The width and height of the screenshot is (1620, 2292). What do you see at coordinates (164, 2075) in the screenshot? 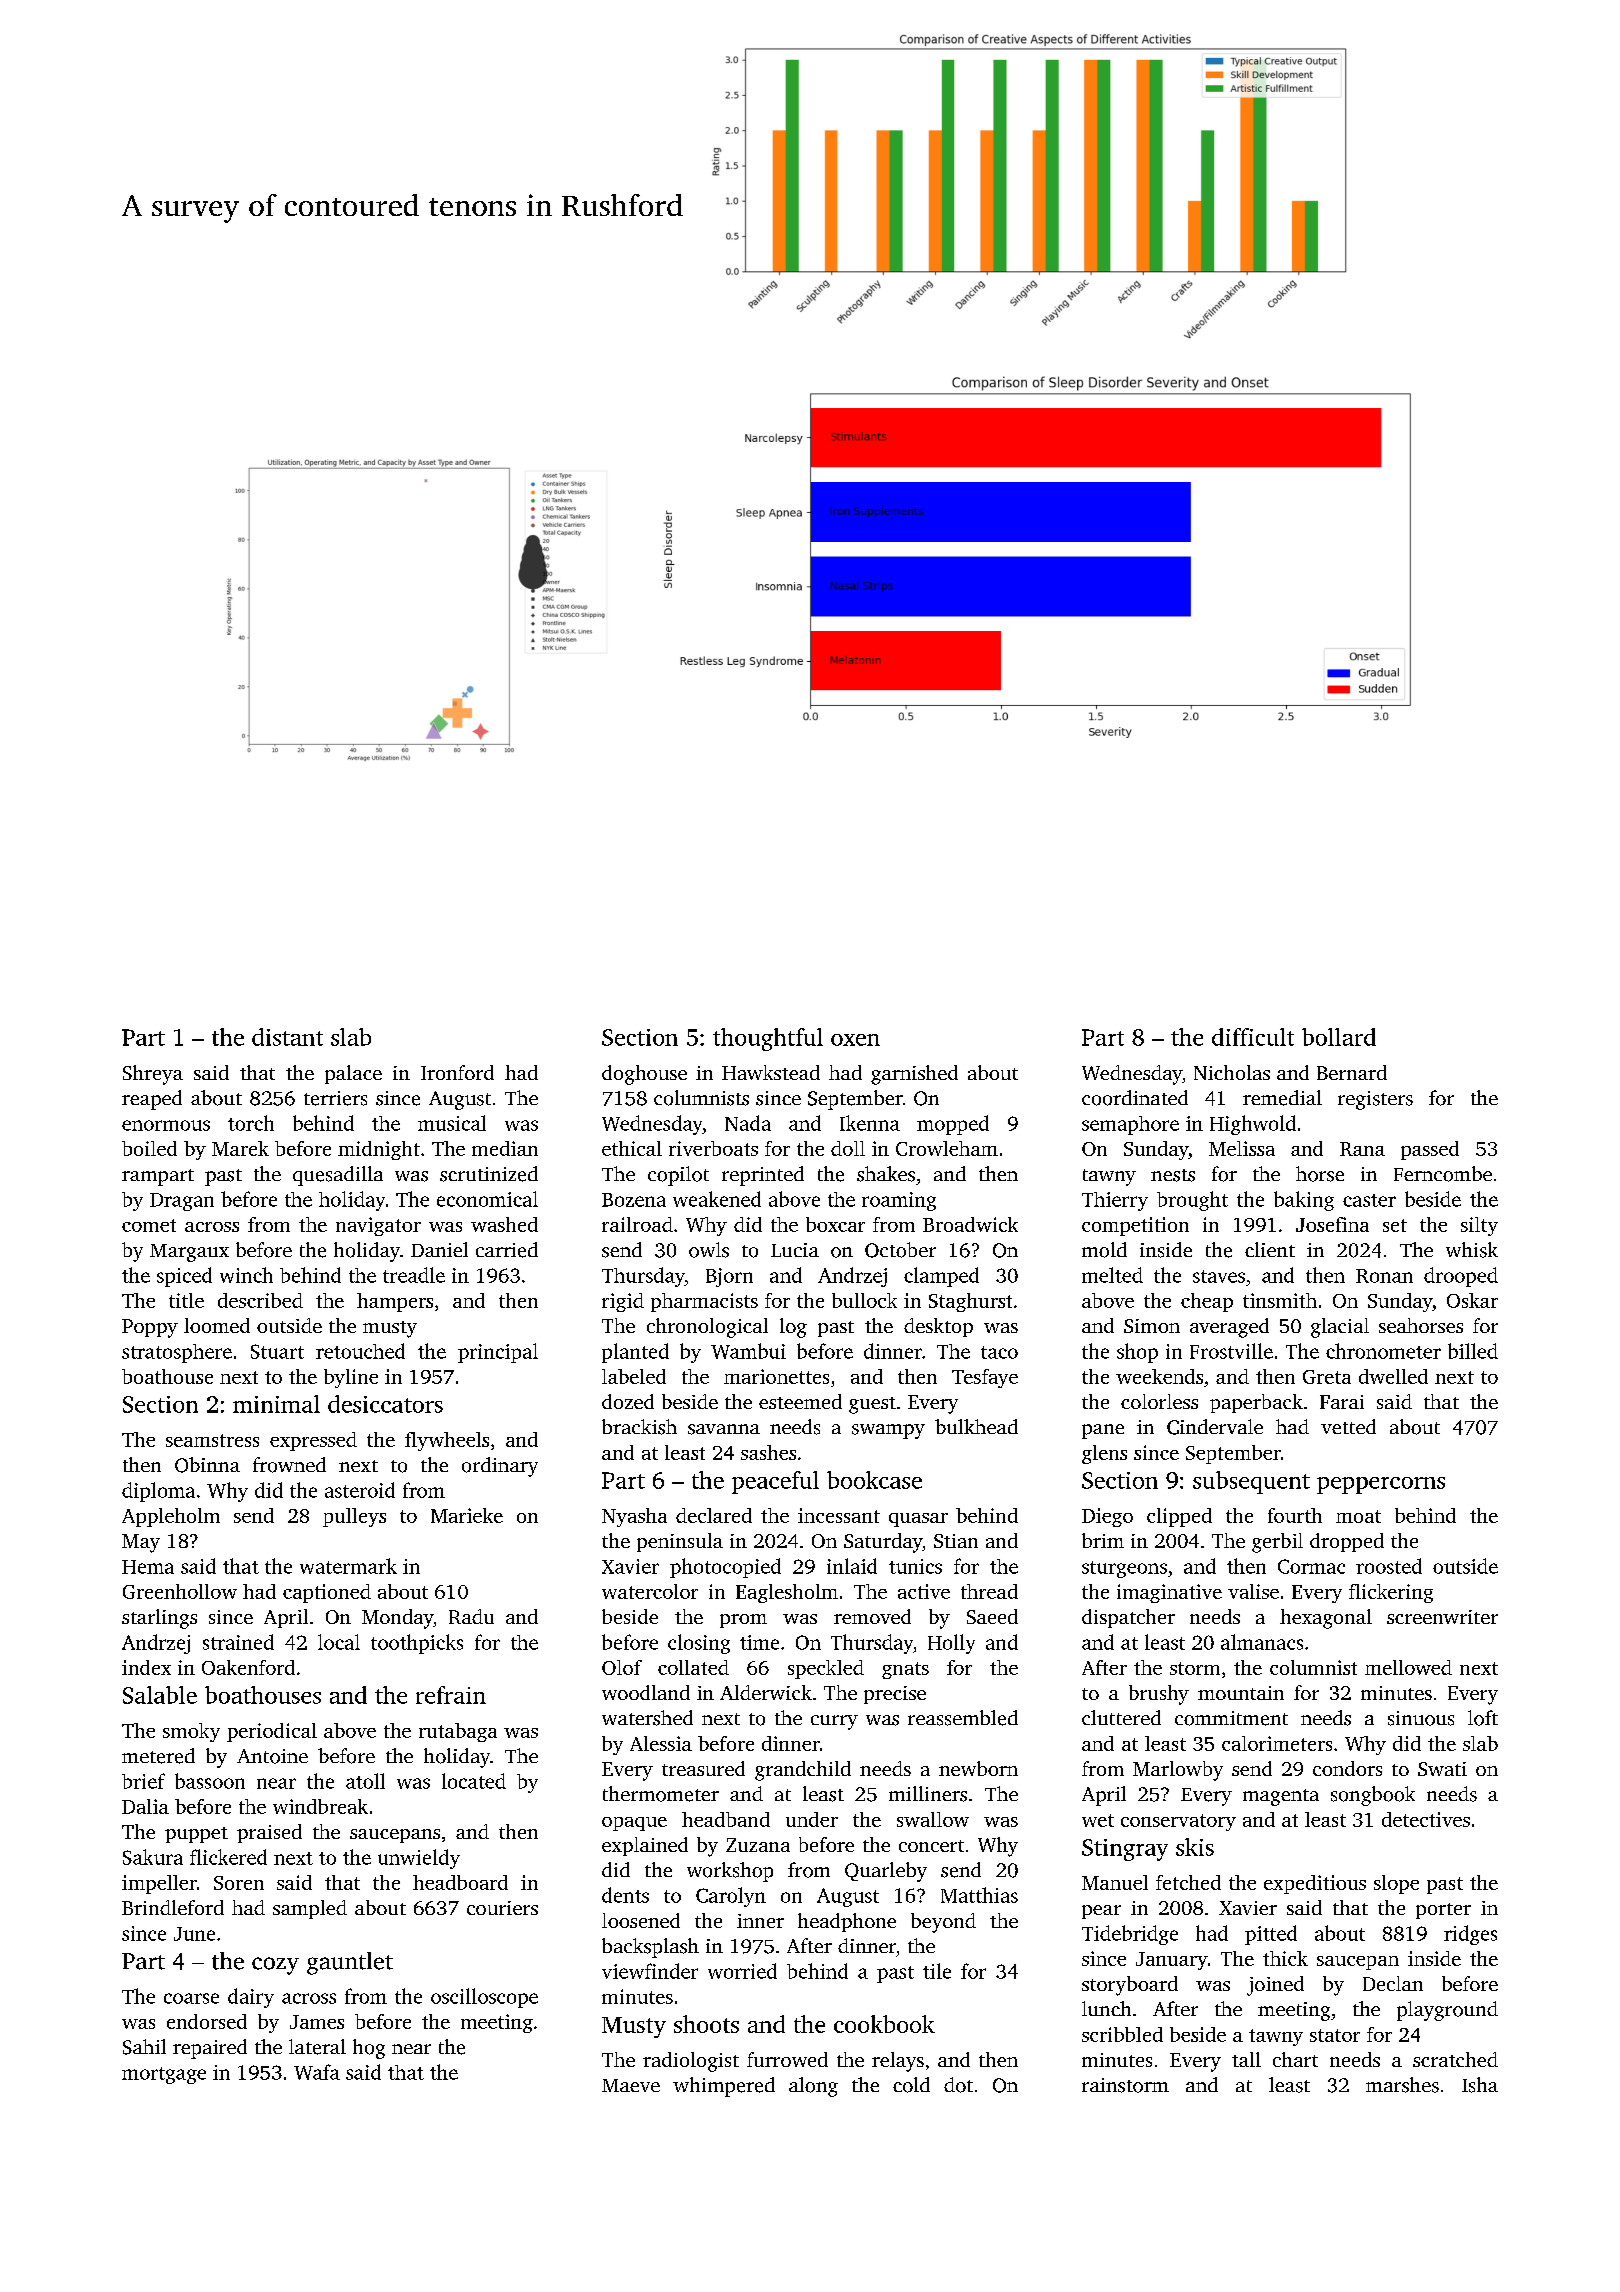
I see `mortgage` at bounding box center [164, 2075].
